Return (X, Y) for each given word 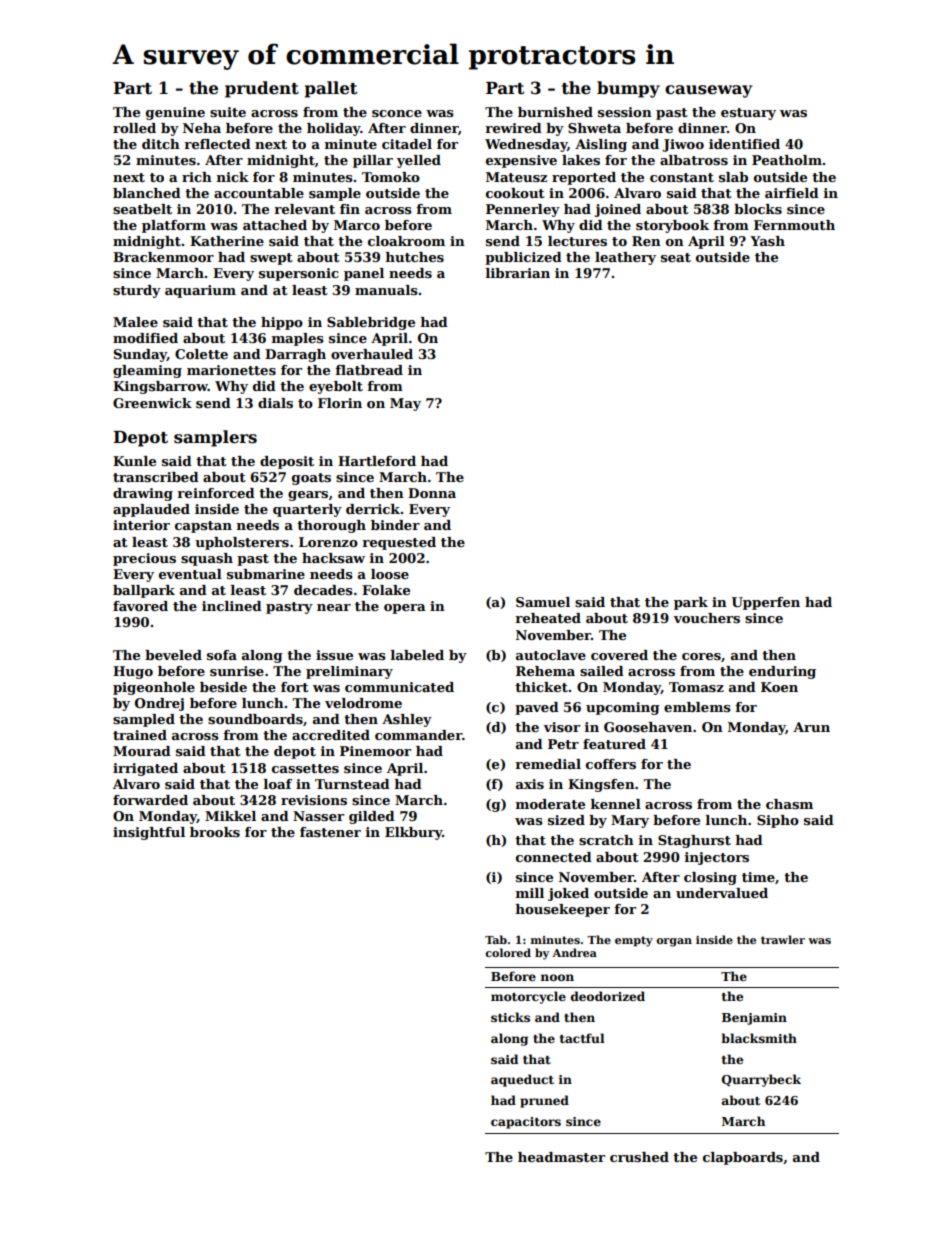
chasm (789, 804)
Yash (767, 241)
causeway (708, 91)
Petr (563, 744)
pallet (331, 89)
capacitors (526, 1123)
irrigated (145, 769)
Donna (432, 493)
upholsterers (242, 543)
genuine (175, 113)
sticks (510, 1017)
